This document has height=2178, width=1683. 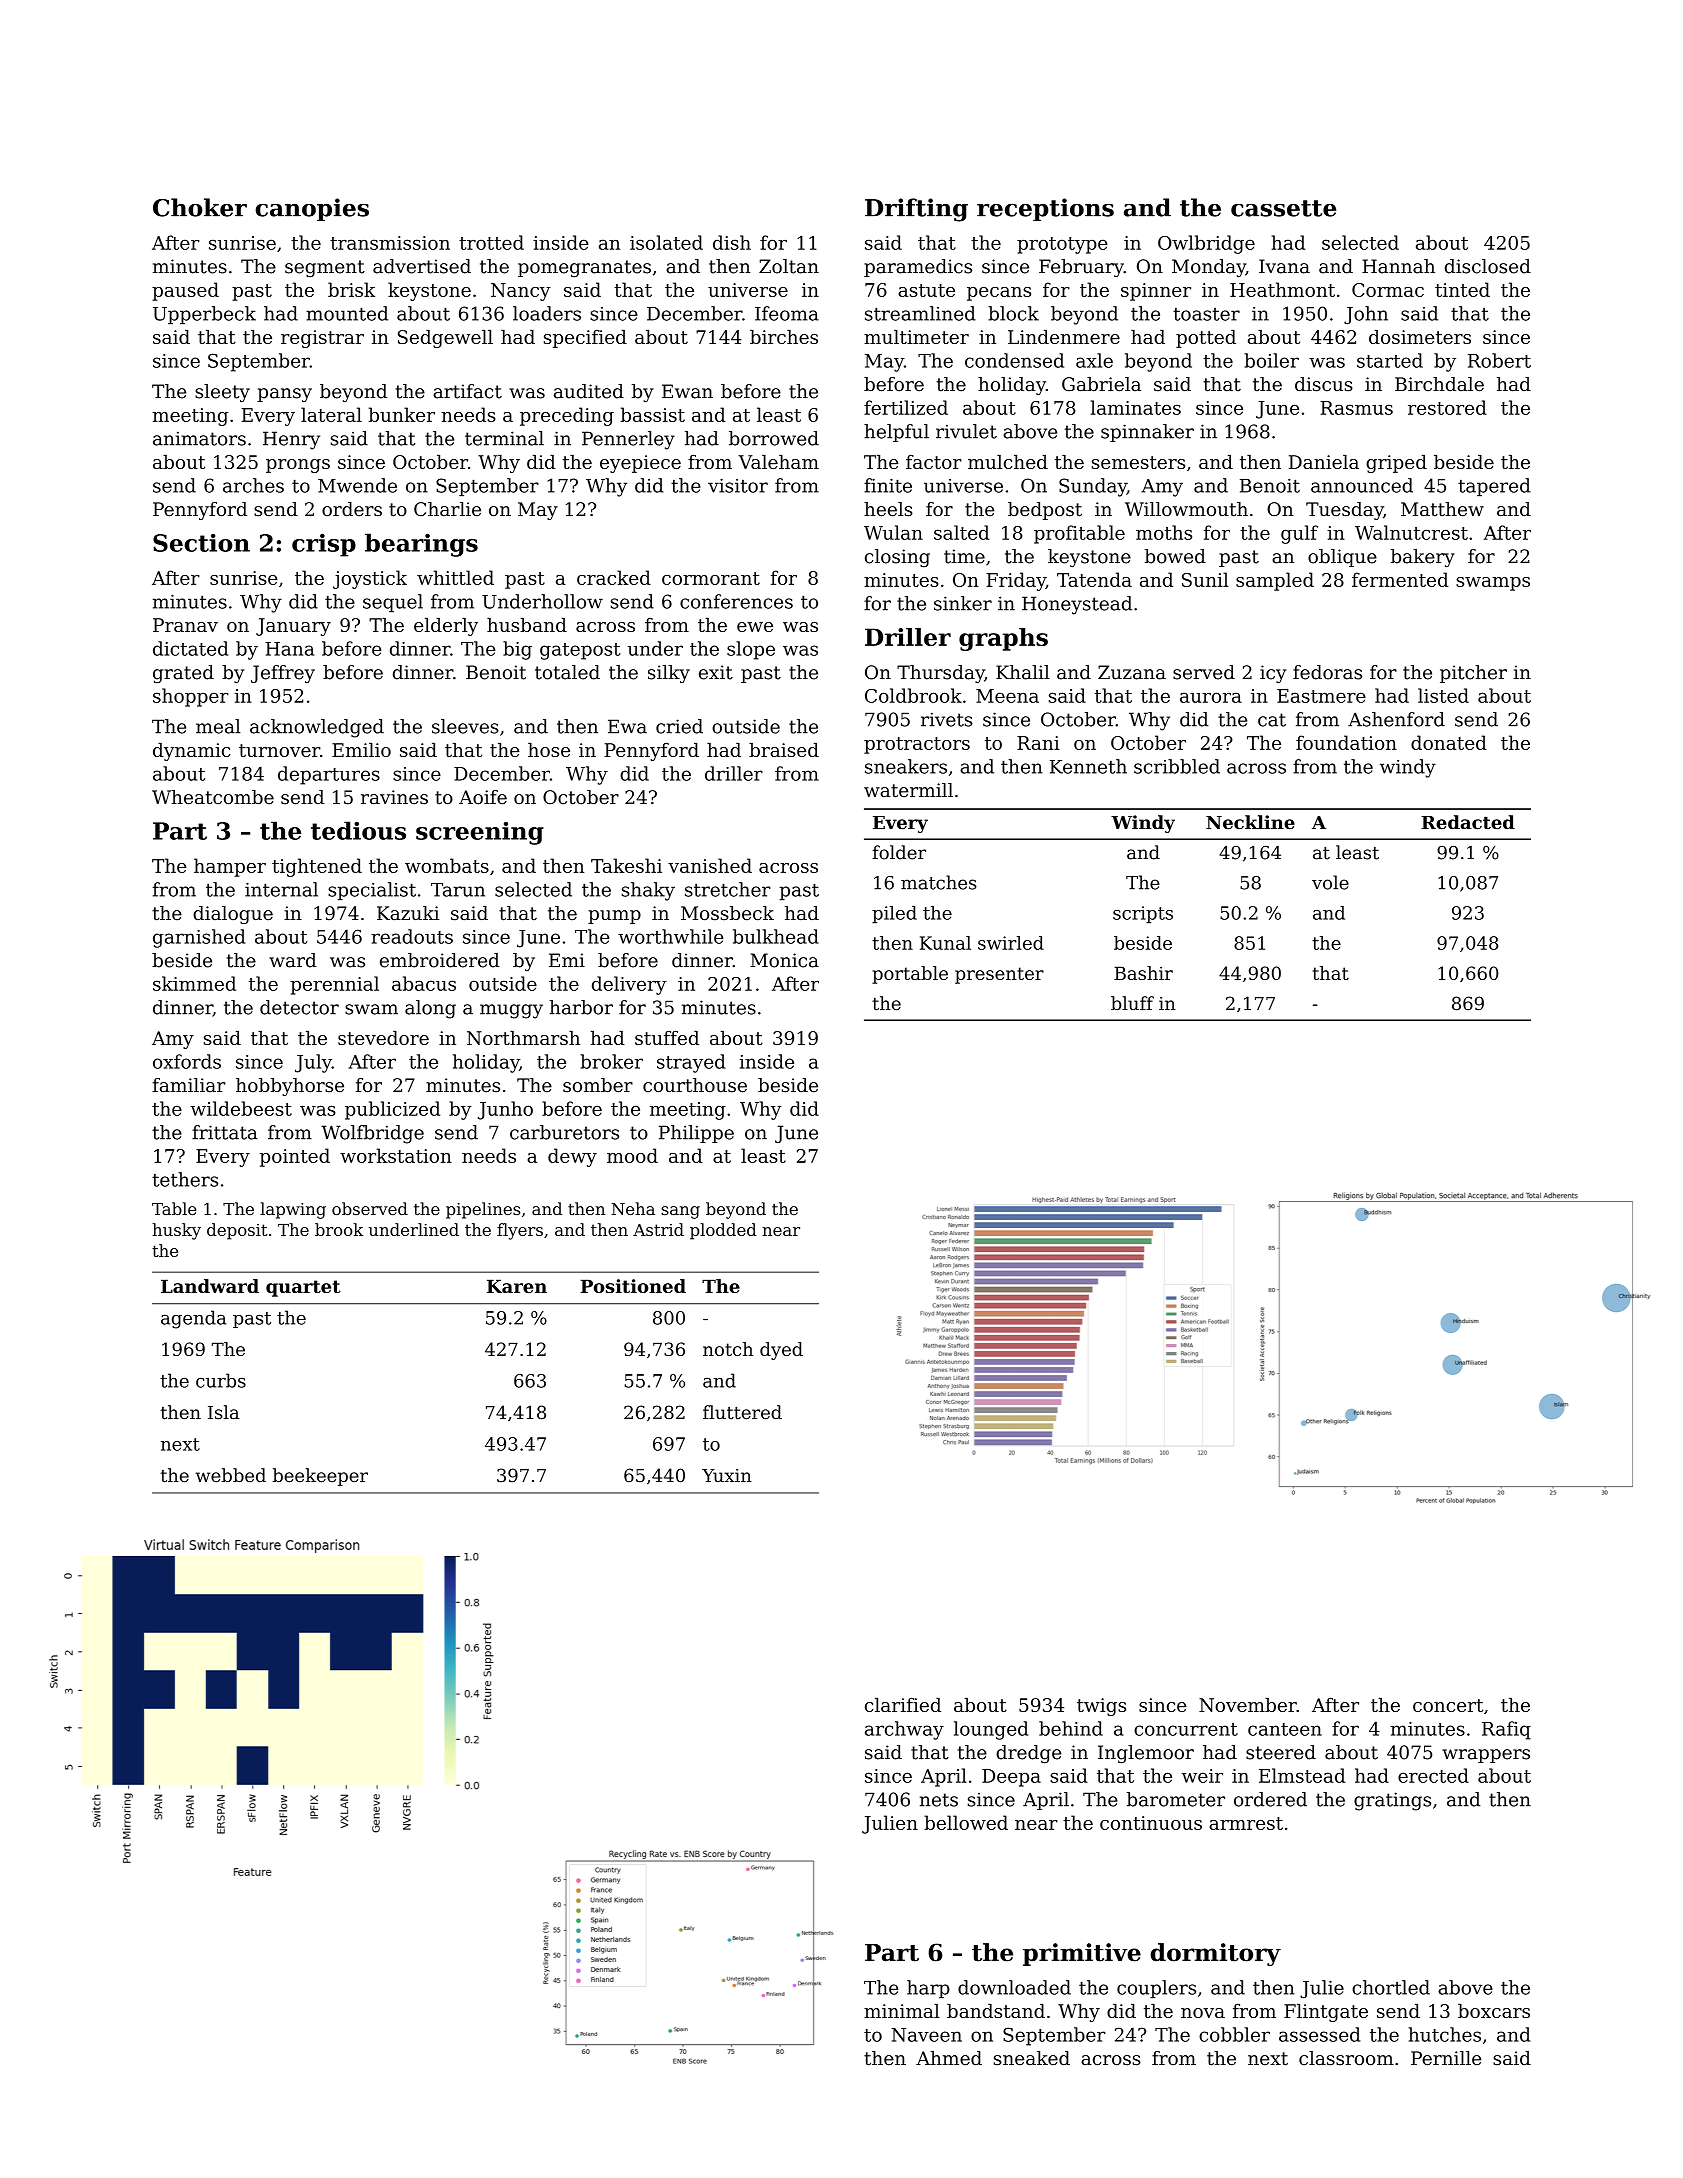 I want to click on advertised, so click(x=422, y=266).
